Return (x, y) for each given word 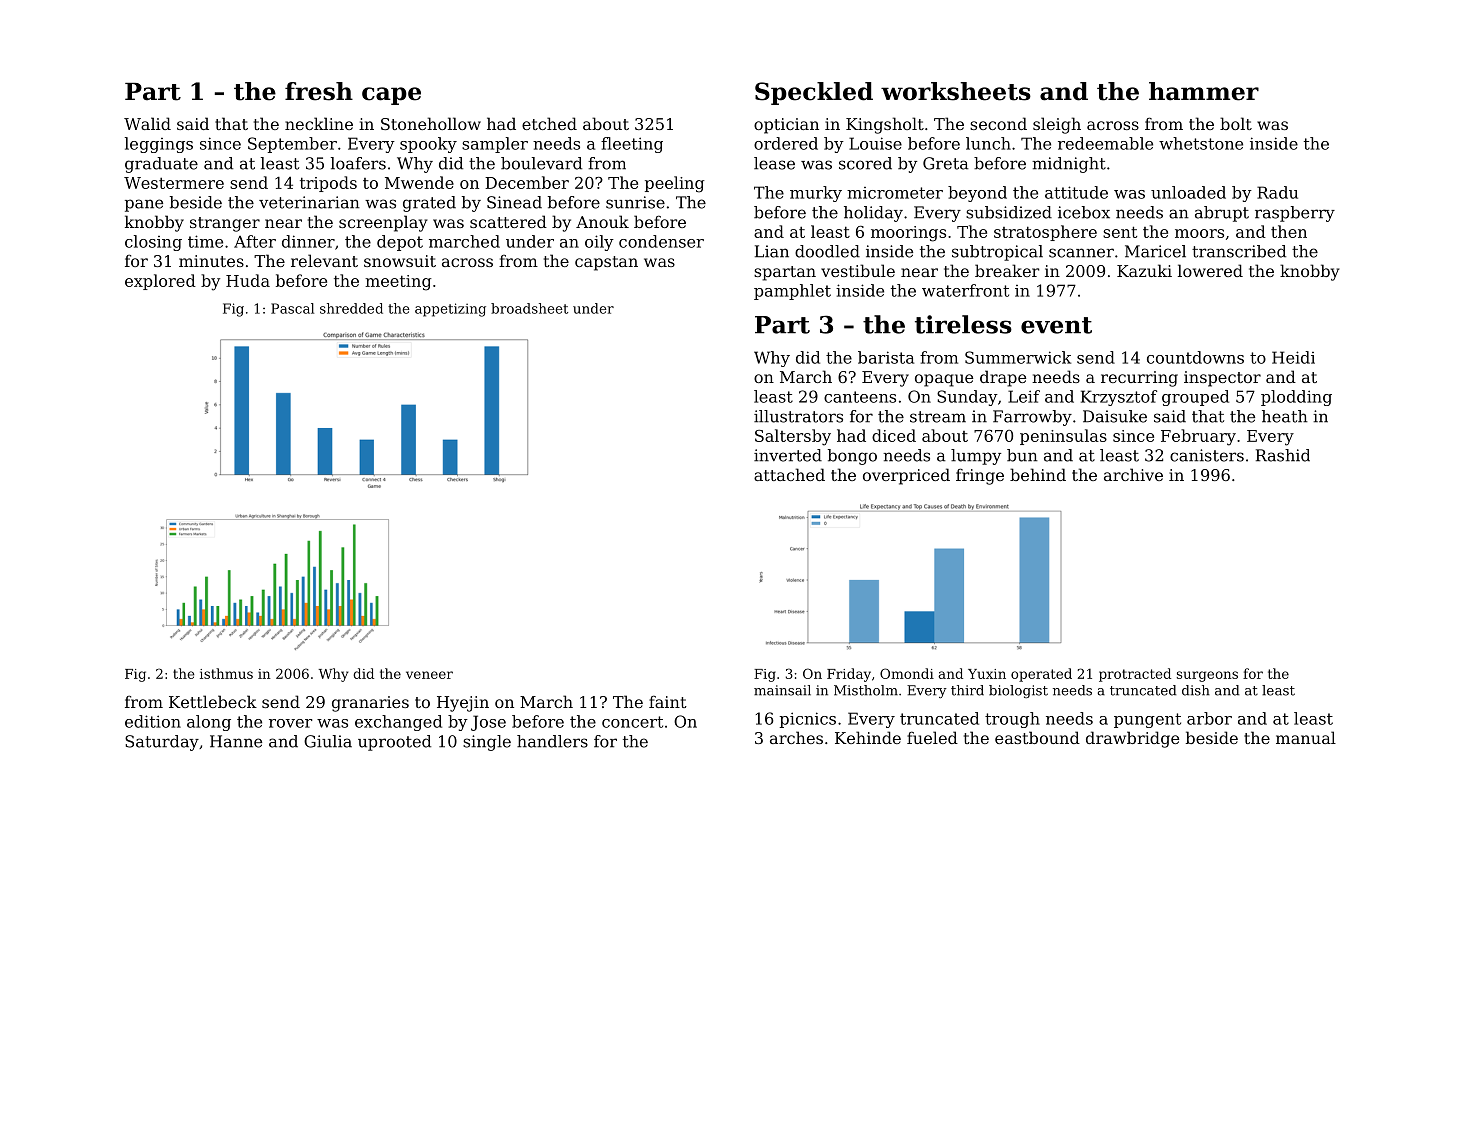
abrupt (1222, 214)
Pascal (292, 308)
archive (1133, 474)
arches (796, 737)
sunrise (635, 202)
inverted (788, 455)
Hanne (236, 741)
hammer (1204, 91)
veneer (429, 675)
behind (1038, 474)
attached (789, 474)
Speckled (814, 93)
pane (144, 205)
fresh (319, 91)
